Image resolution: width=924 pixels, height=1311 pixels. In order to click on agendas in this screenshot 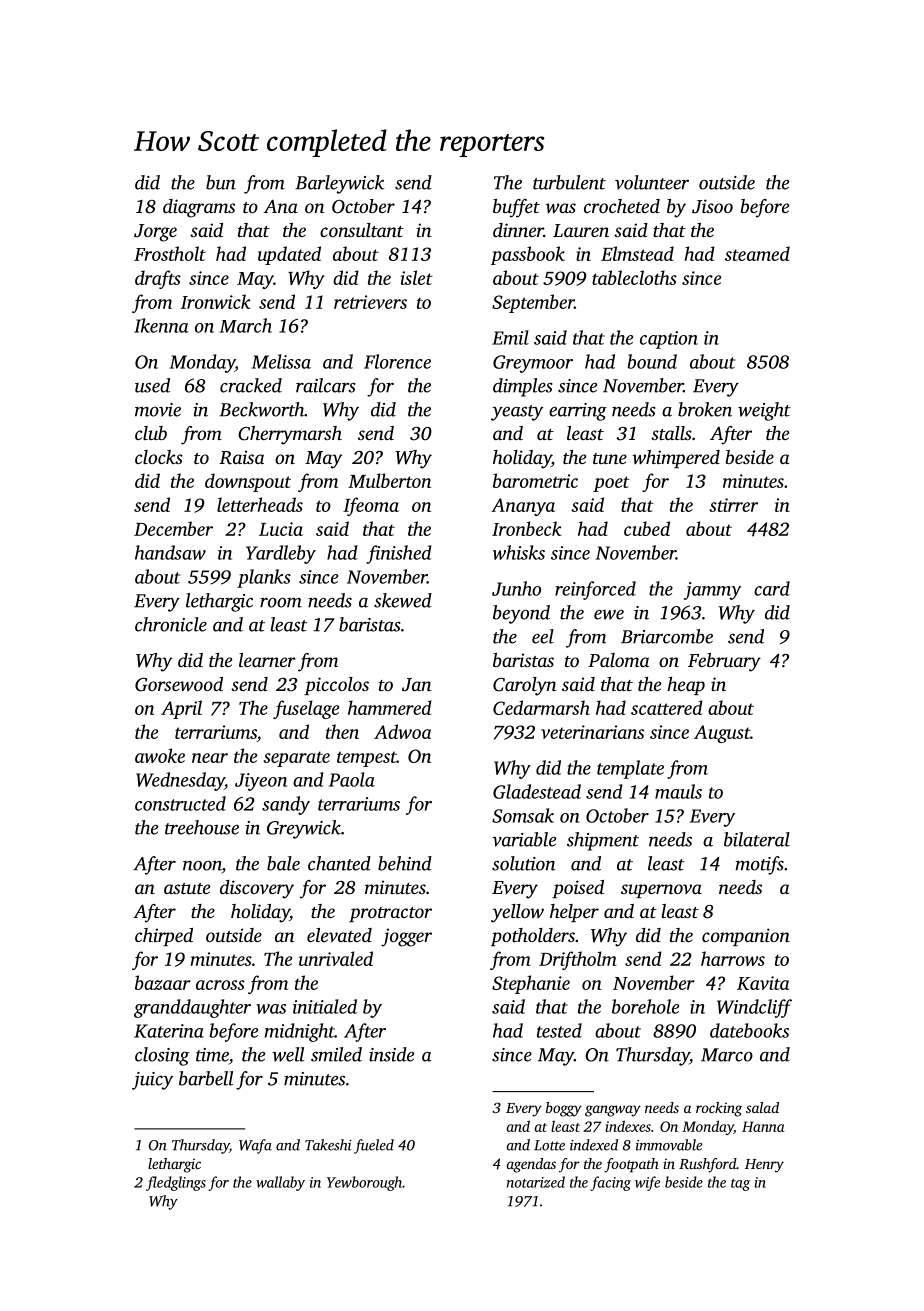, I will do `click(531, 1165)`.
